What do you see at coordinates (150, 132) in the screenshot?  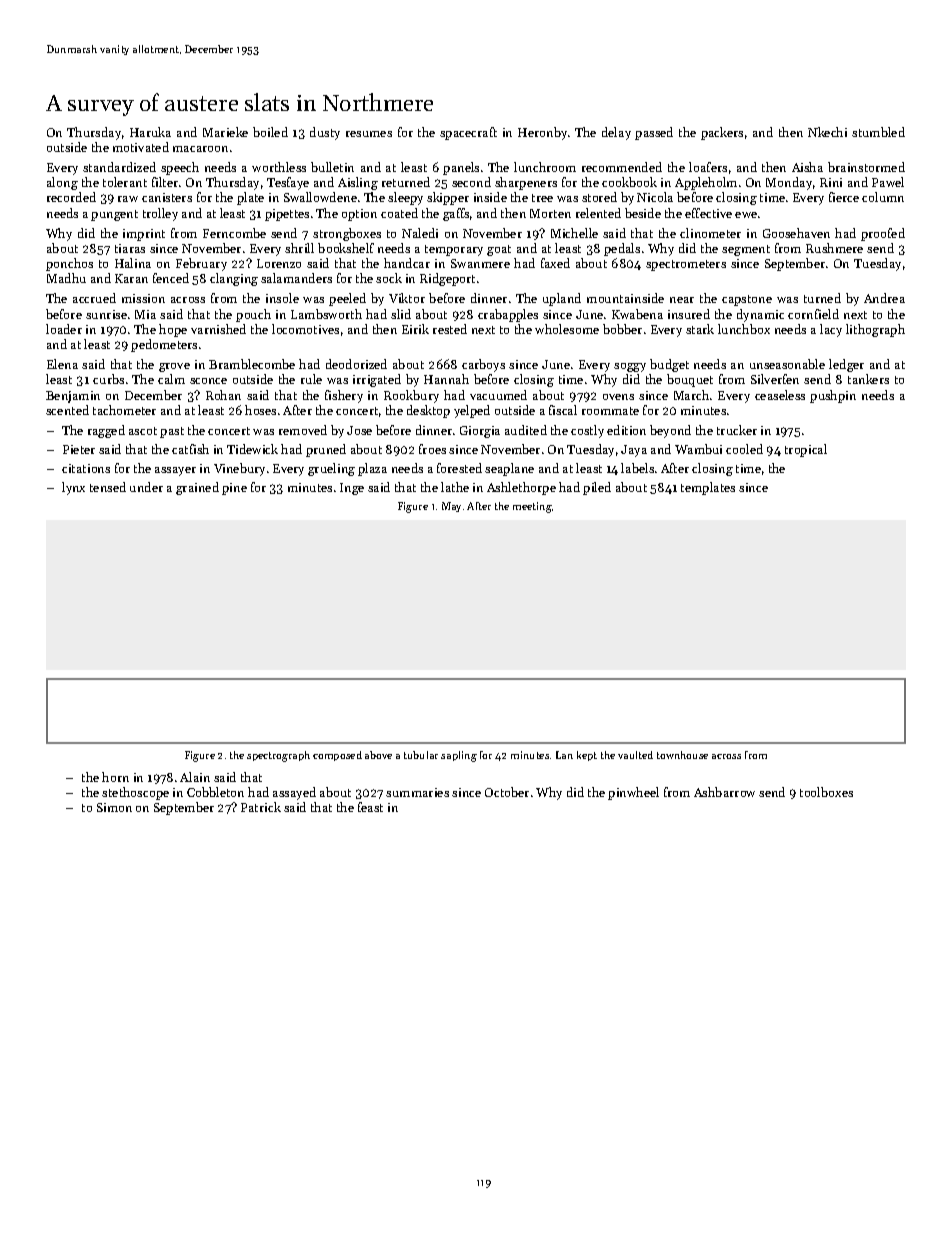 I see `Haruka` at bounding box center [150, 132].
